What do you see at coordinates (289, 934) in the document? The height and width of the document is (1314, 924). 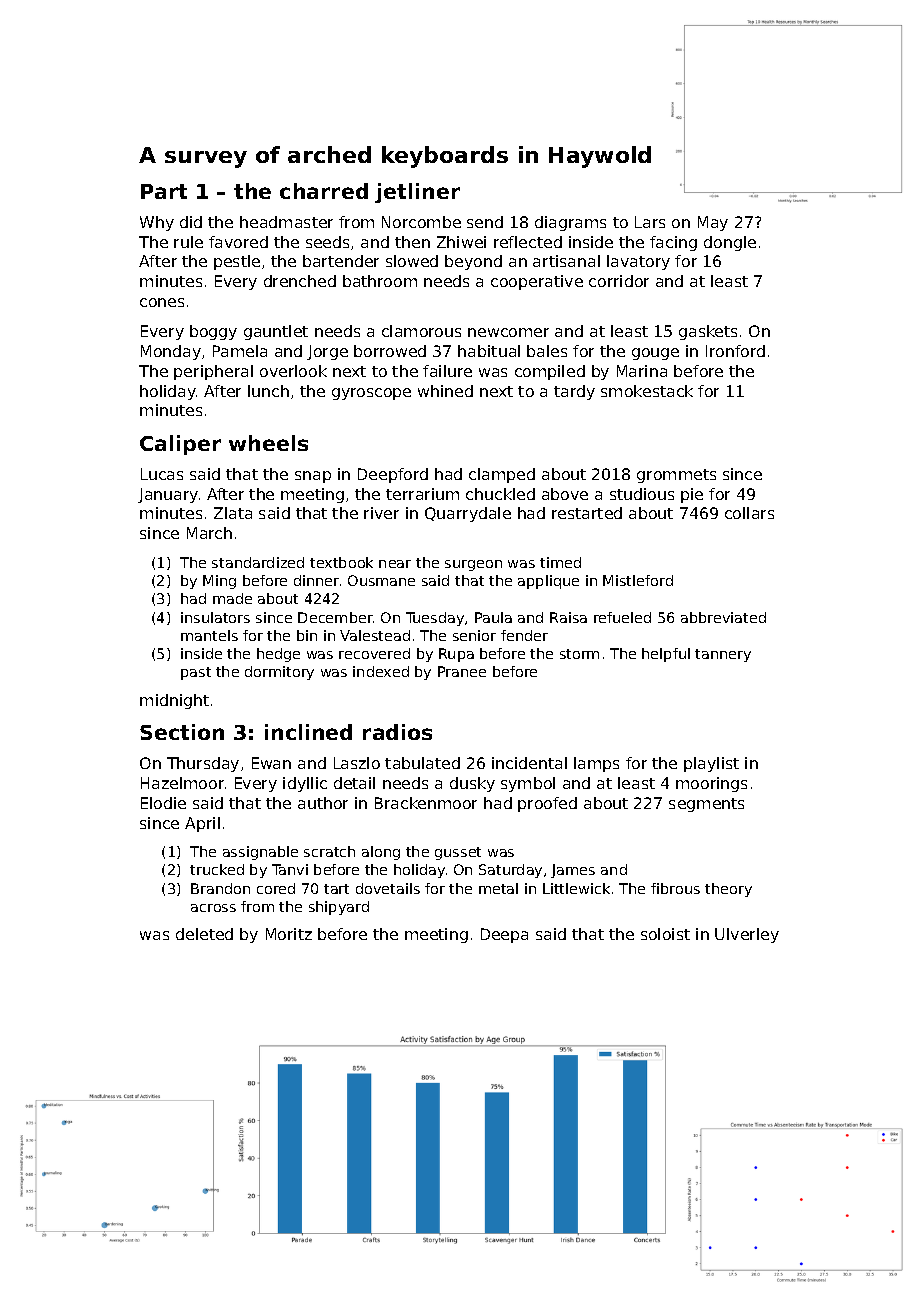 I see `Moritz` at bounding box center [289, 934].
